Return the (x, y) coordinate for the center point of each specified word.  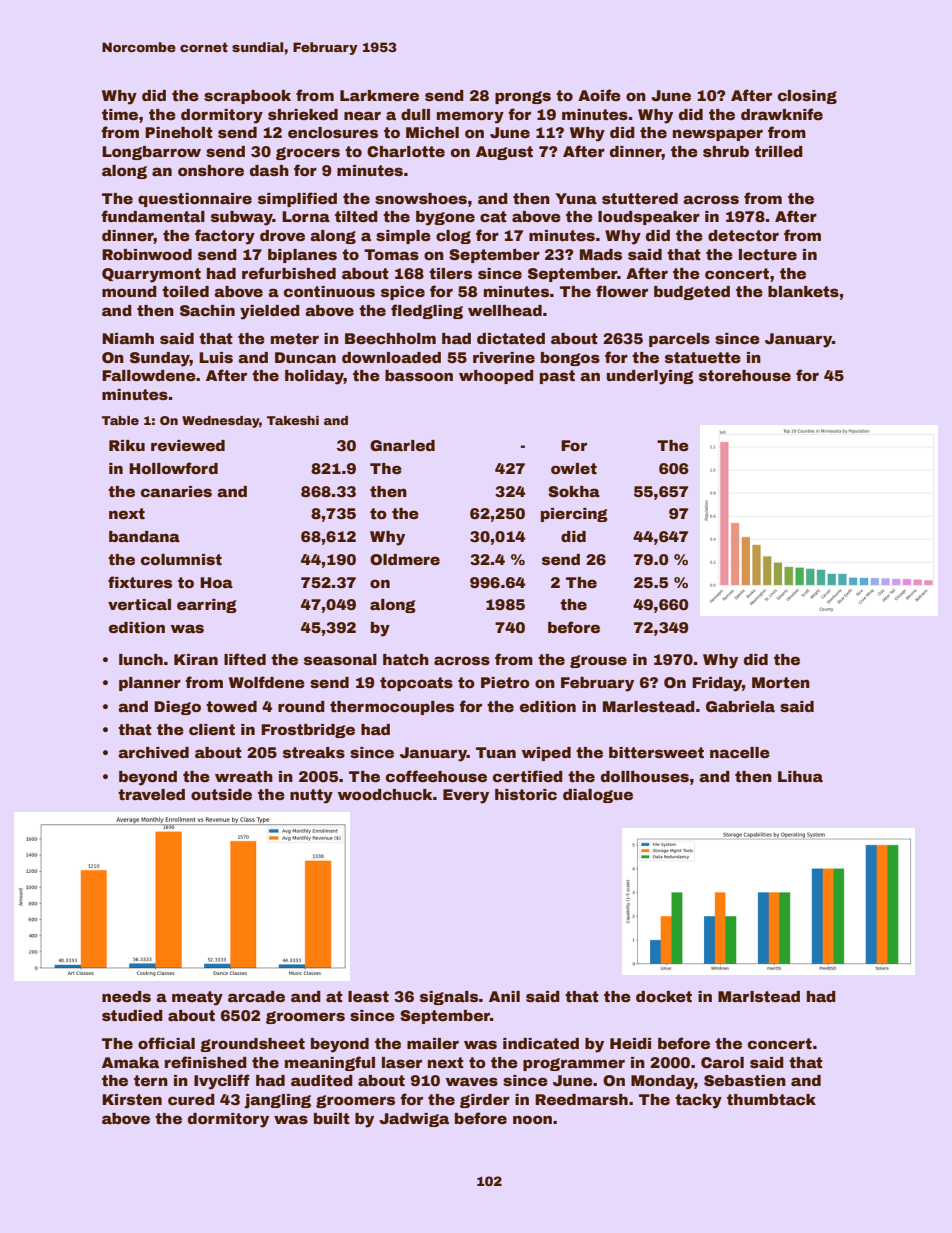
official (166, 1043)
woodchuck (385, 794)
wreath (244, 776)
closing (807, 97)
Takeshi (293, 420)
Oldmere (405, 559)
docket (664, 996)
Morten (781, 682)
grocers (308, 153)
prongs (523, 97)
